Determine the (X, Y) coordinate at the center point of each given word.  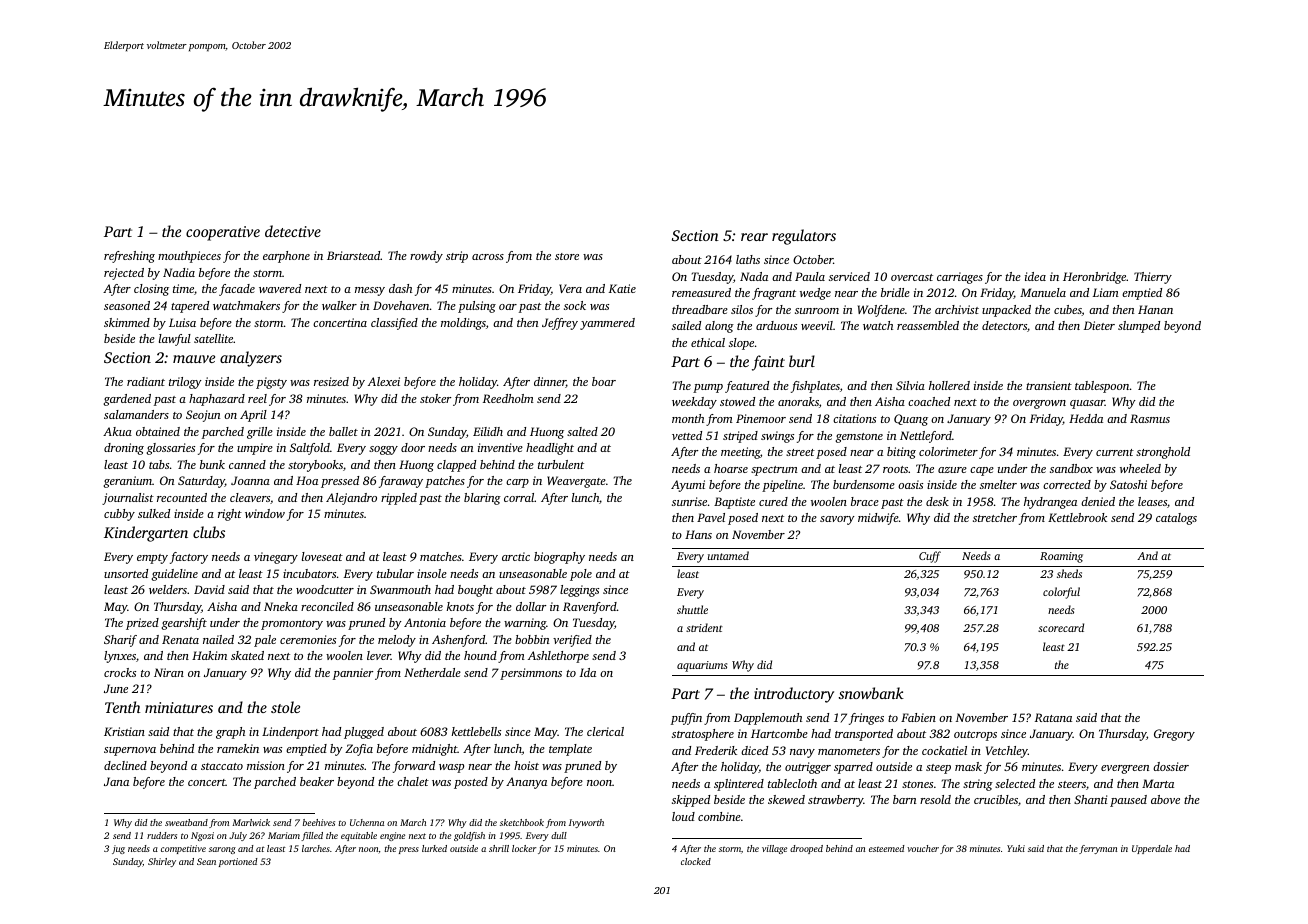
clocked (696, 861)
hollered (949, 385)
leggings (579, 591)
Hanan (1155, 309)
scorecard (1061, 627)
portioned (238, 862)
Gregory (1174, 735)
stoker (435, 398)
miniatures (179, 707)
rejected (124, 274)
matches (441, 556)
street (800, 452)
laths (748, 259)
